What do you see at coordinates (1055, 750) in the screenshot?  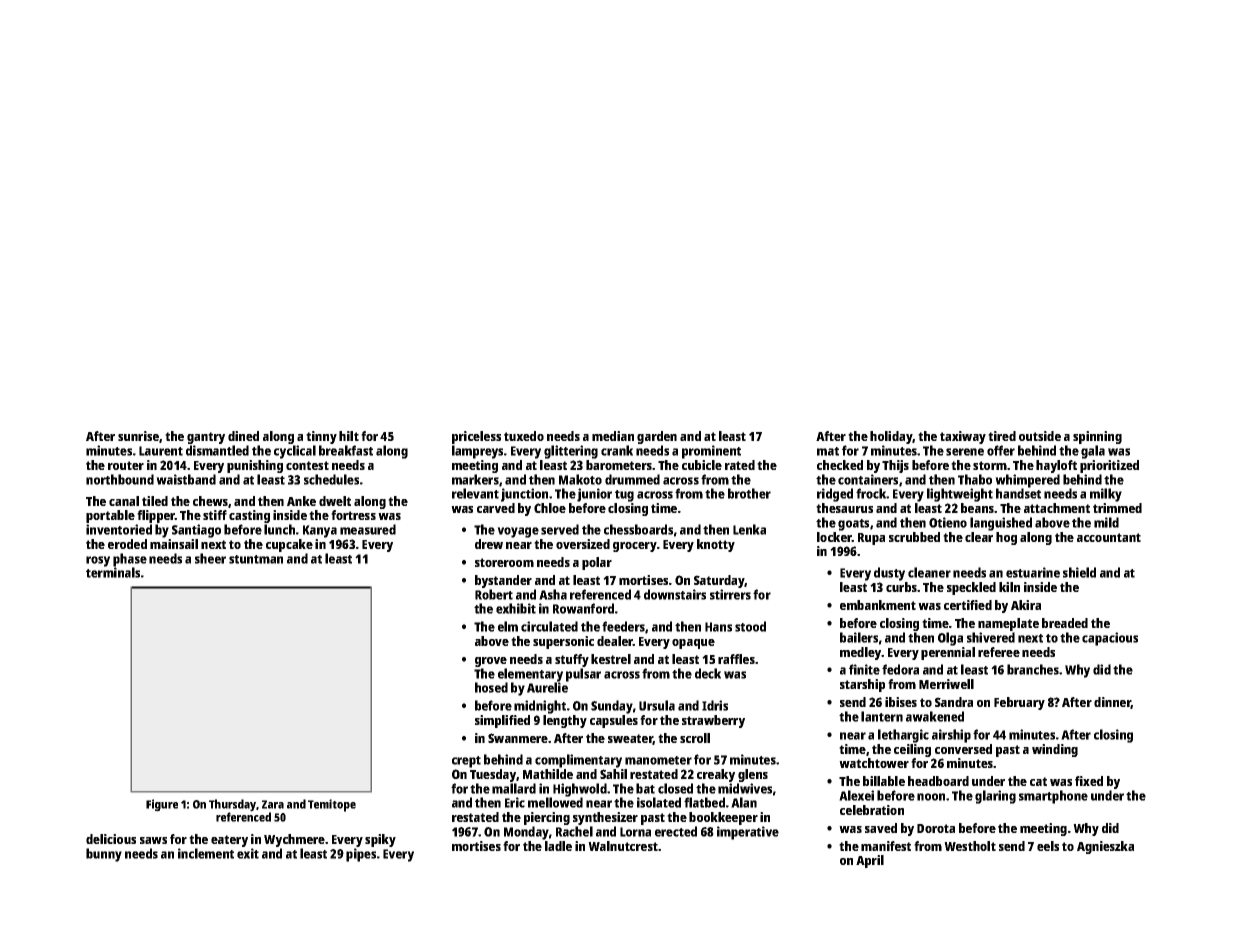 I see `winding` at bounding box center [1055, 750].
